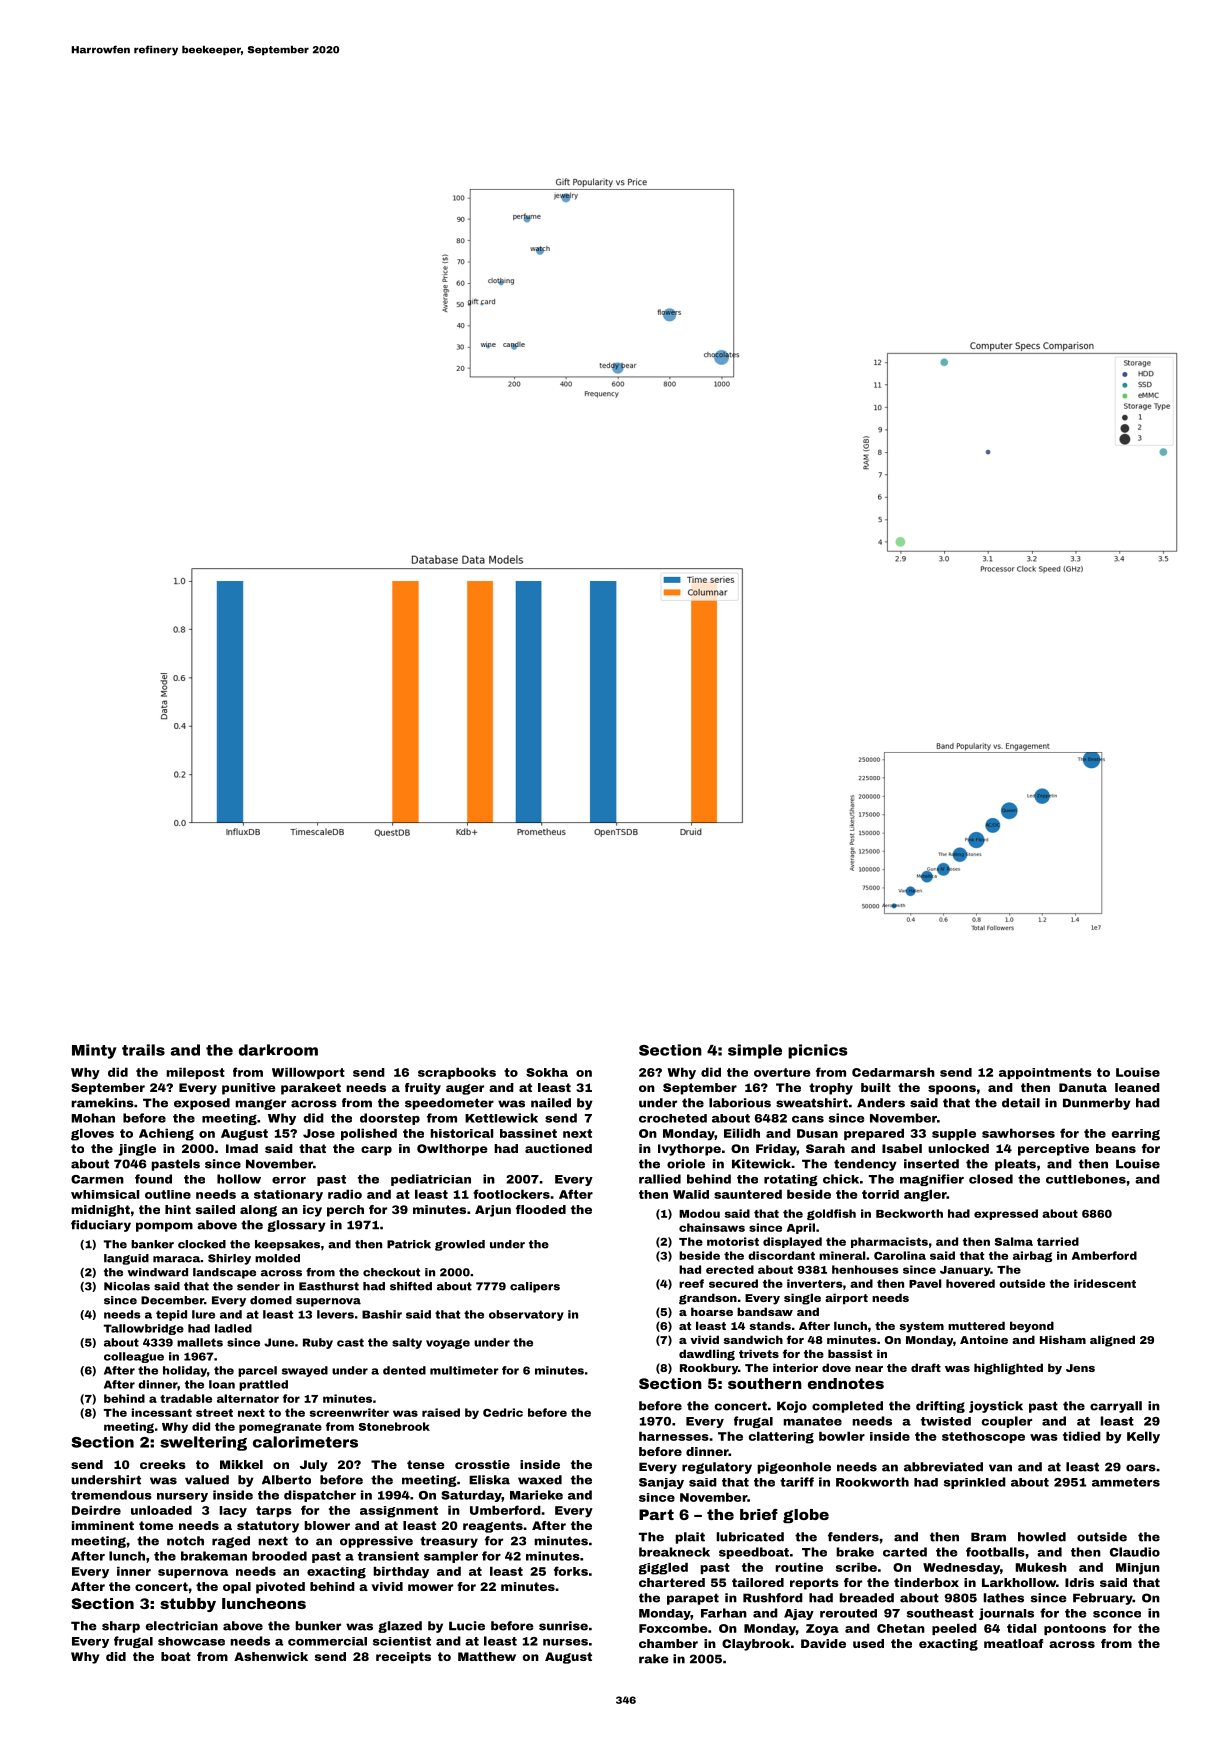  What do you see at coordinates (674, 1436) in the screenshot?
I see `harnesses` at bounding box center [674, 1436].
